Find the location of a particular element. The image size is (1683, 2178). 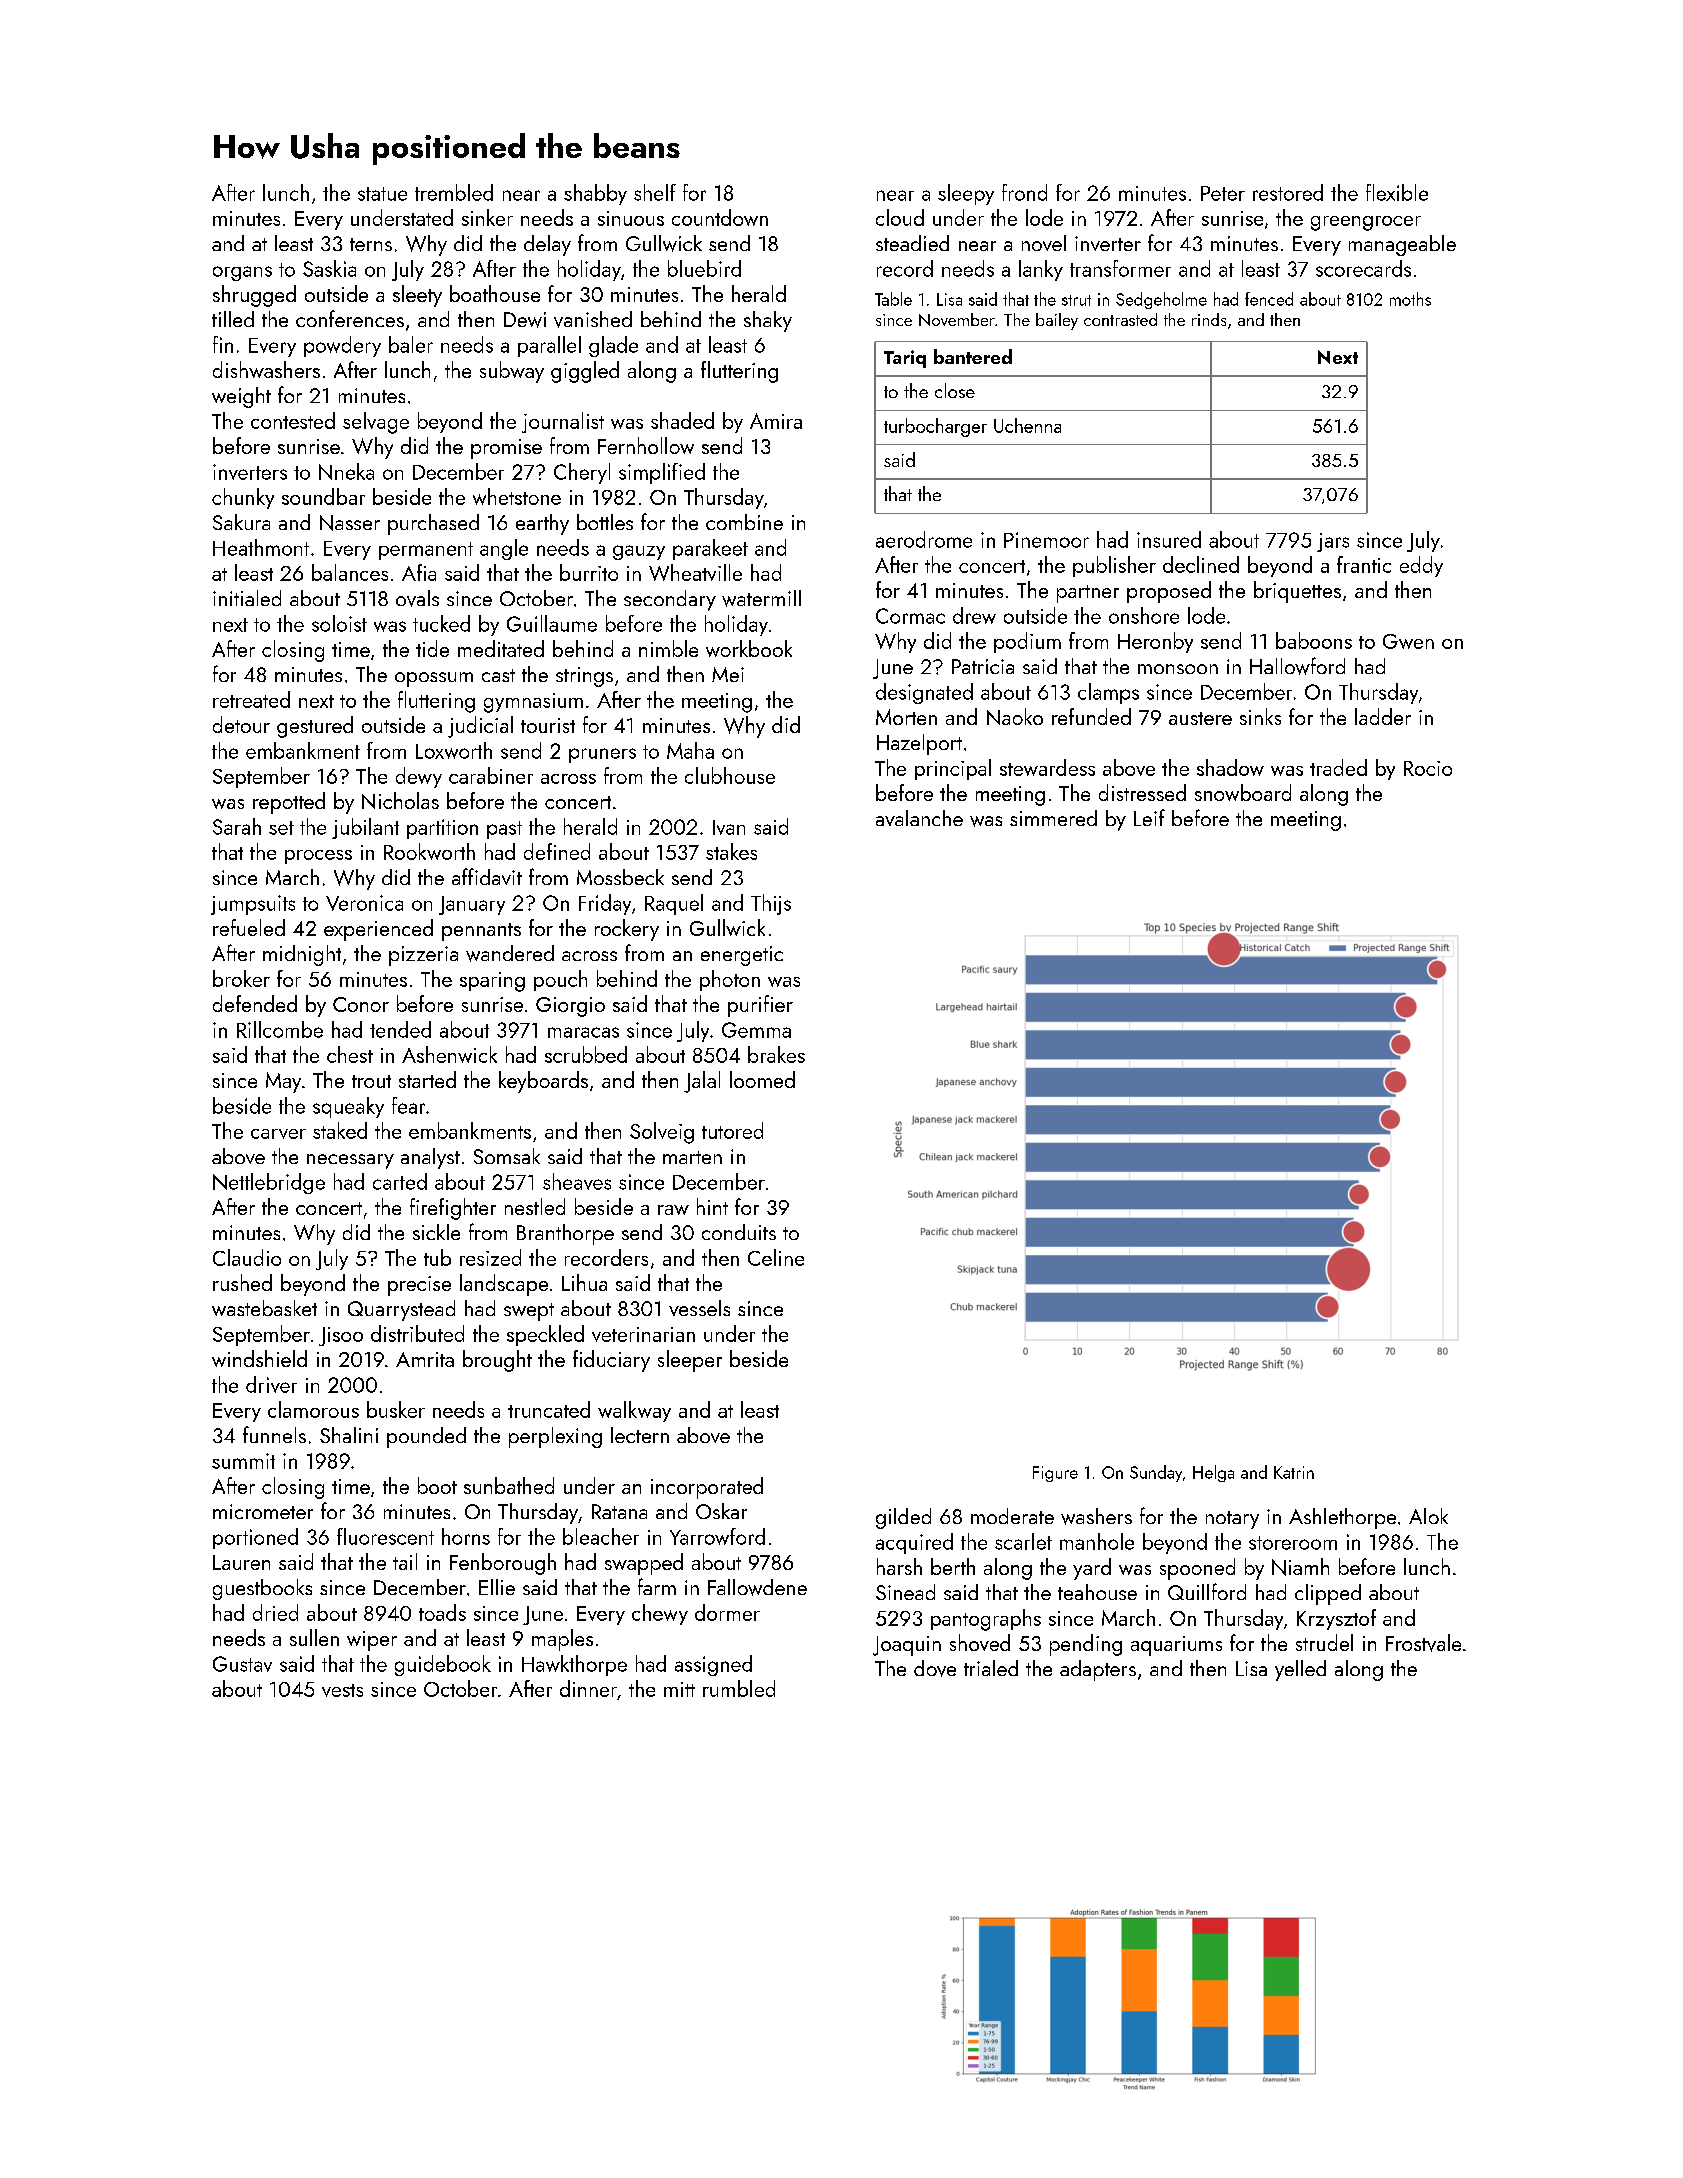

restored is located at coordinates (1288, 192).
